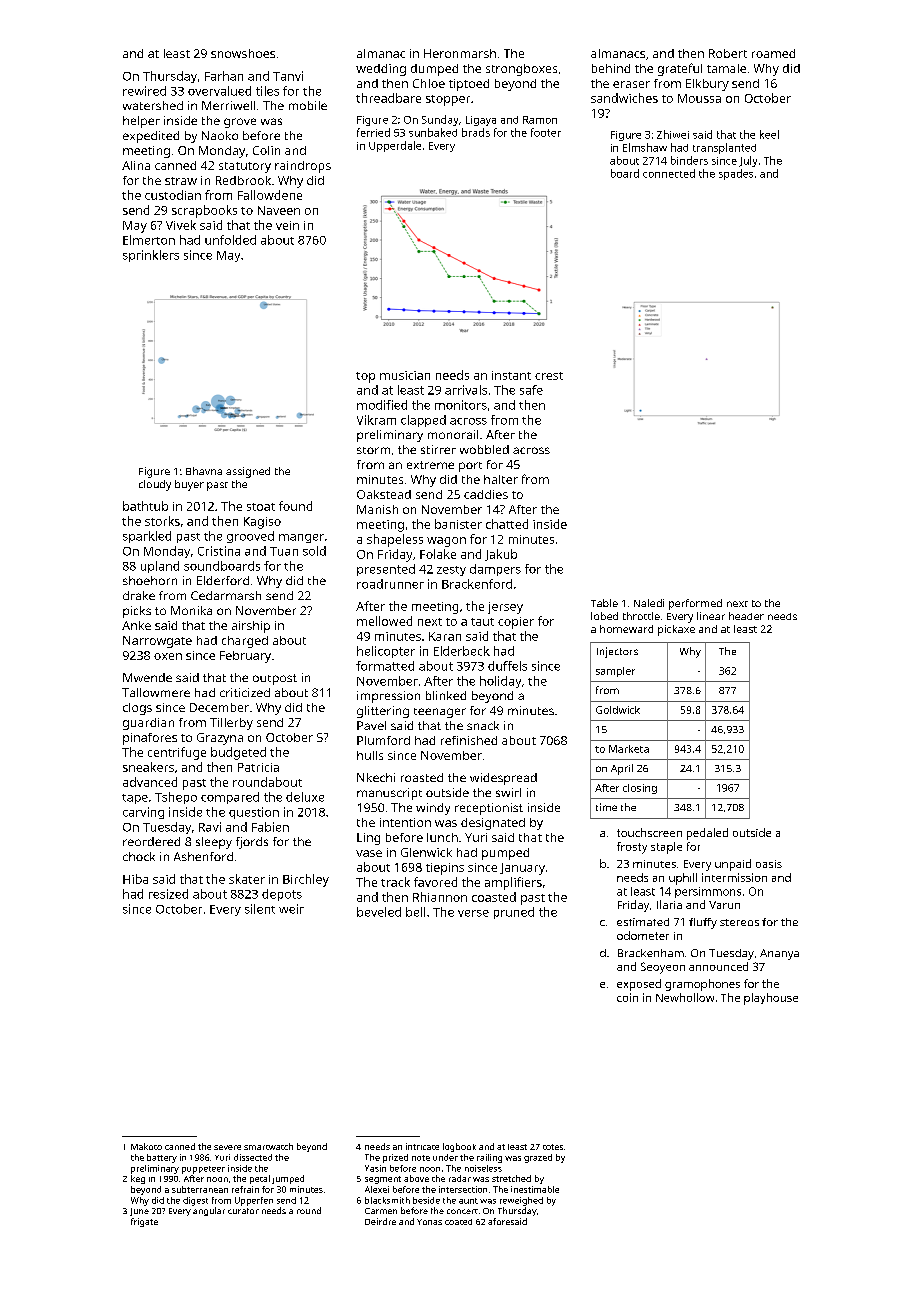 The height and width of the screenshot is (1308, 924). I want to click on Ravi, so click(210, 827).
